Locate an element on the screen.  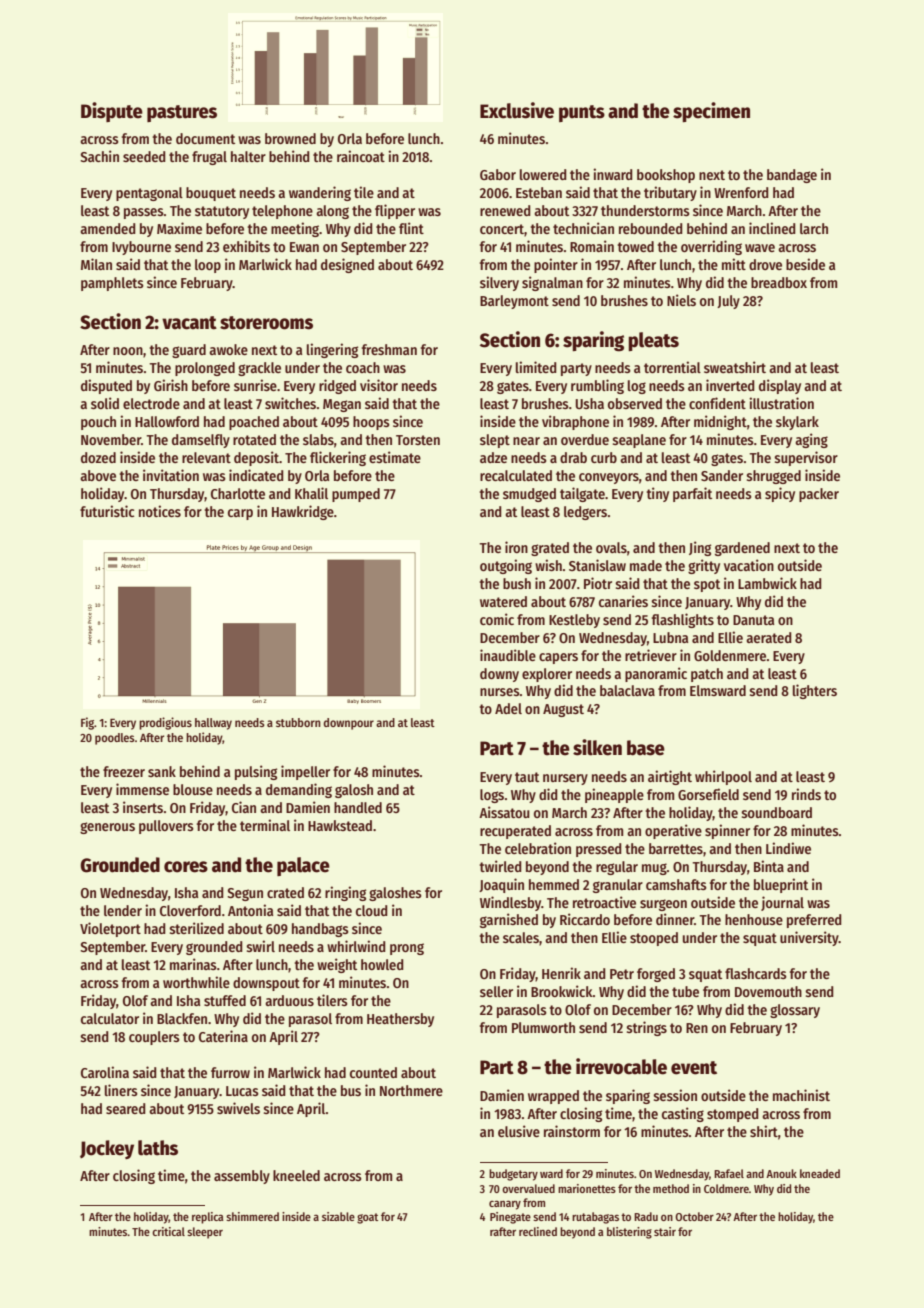
swivels is located at coordinates (238, 1108).
